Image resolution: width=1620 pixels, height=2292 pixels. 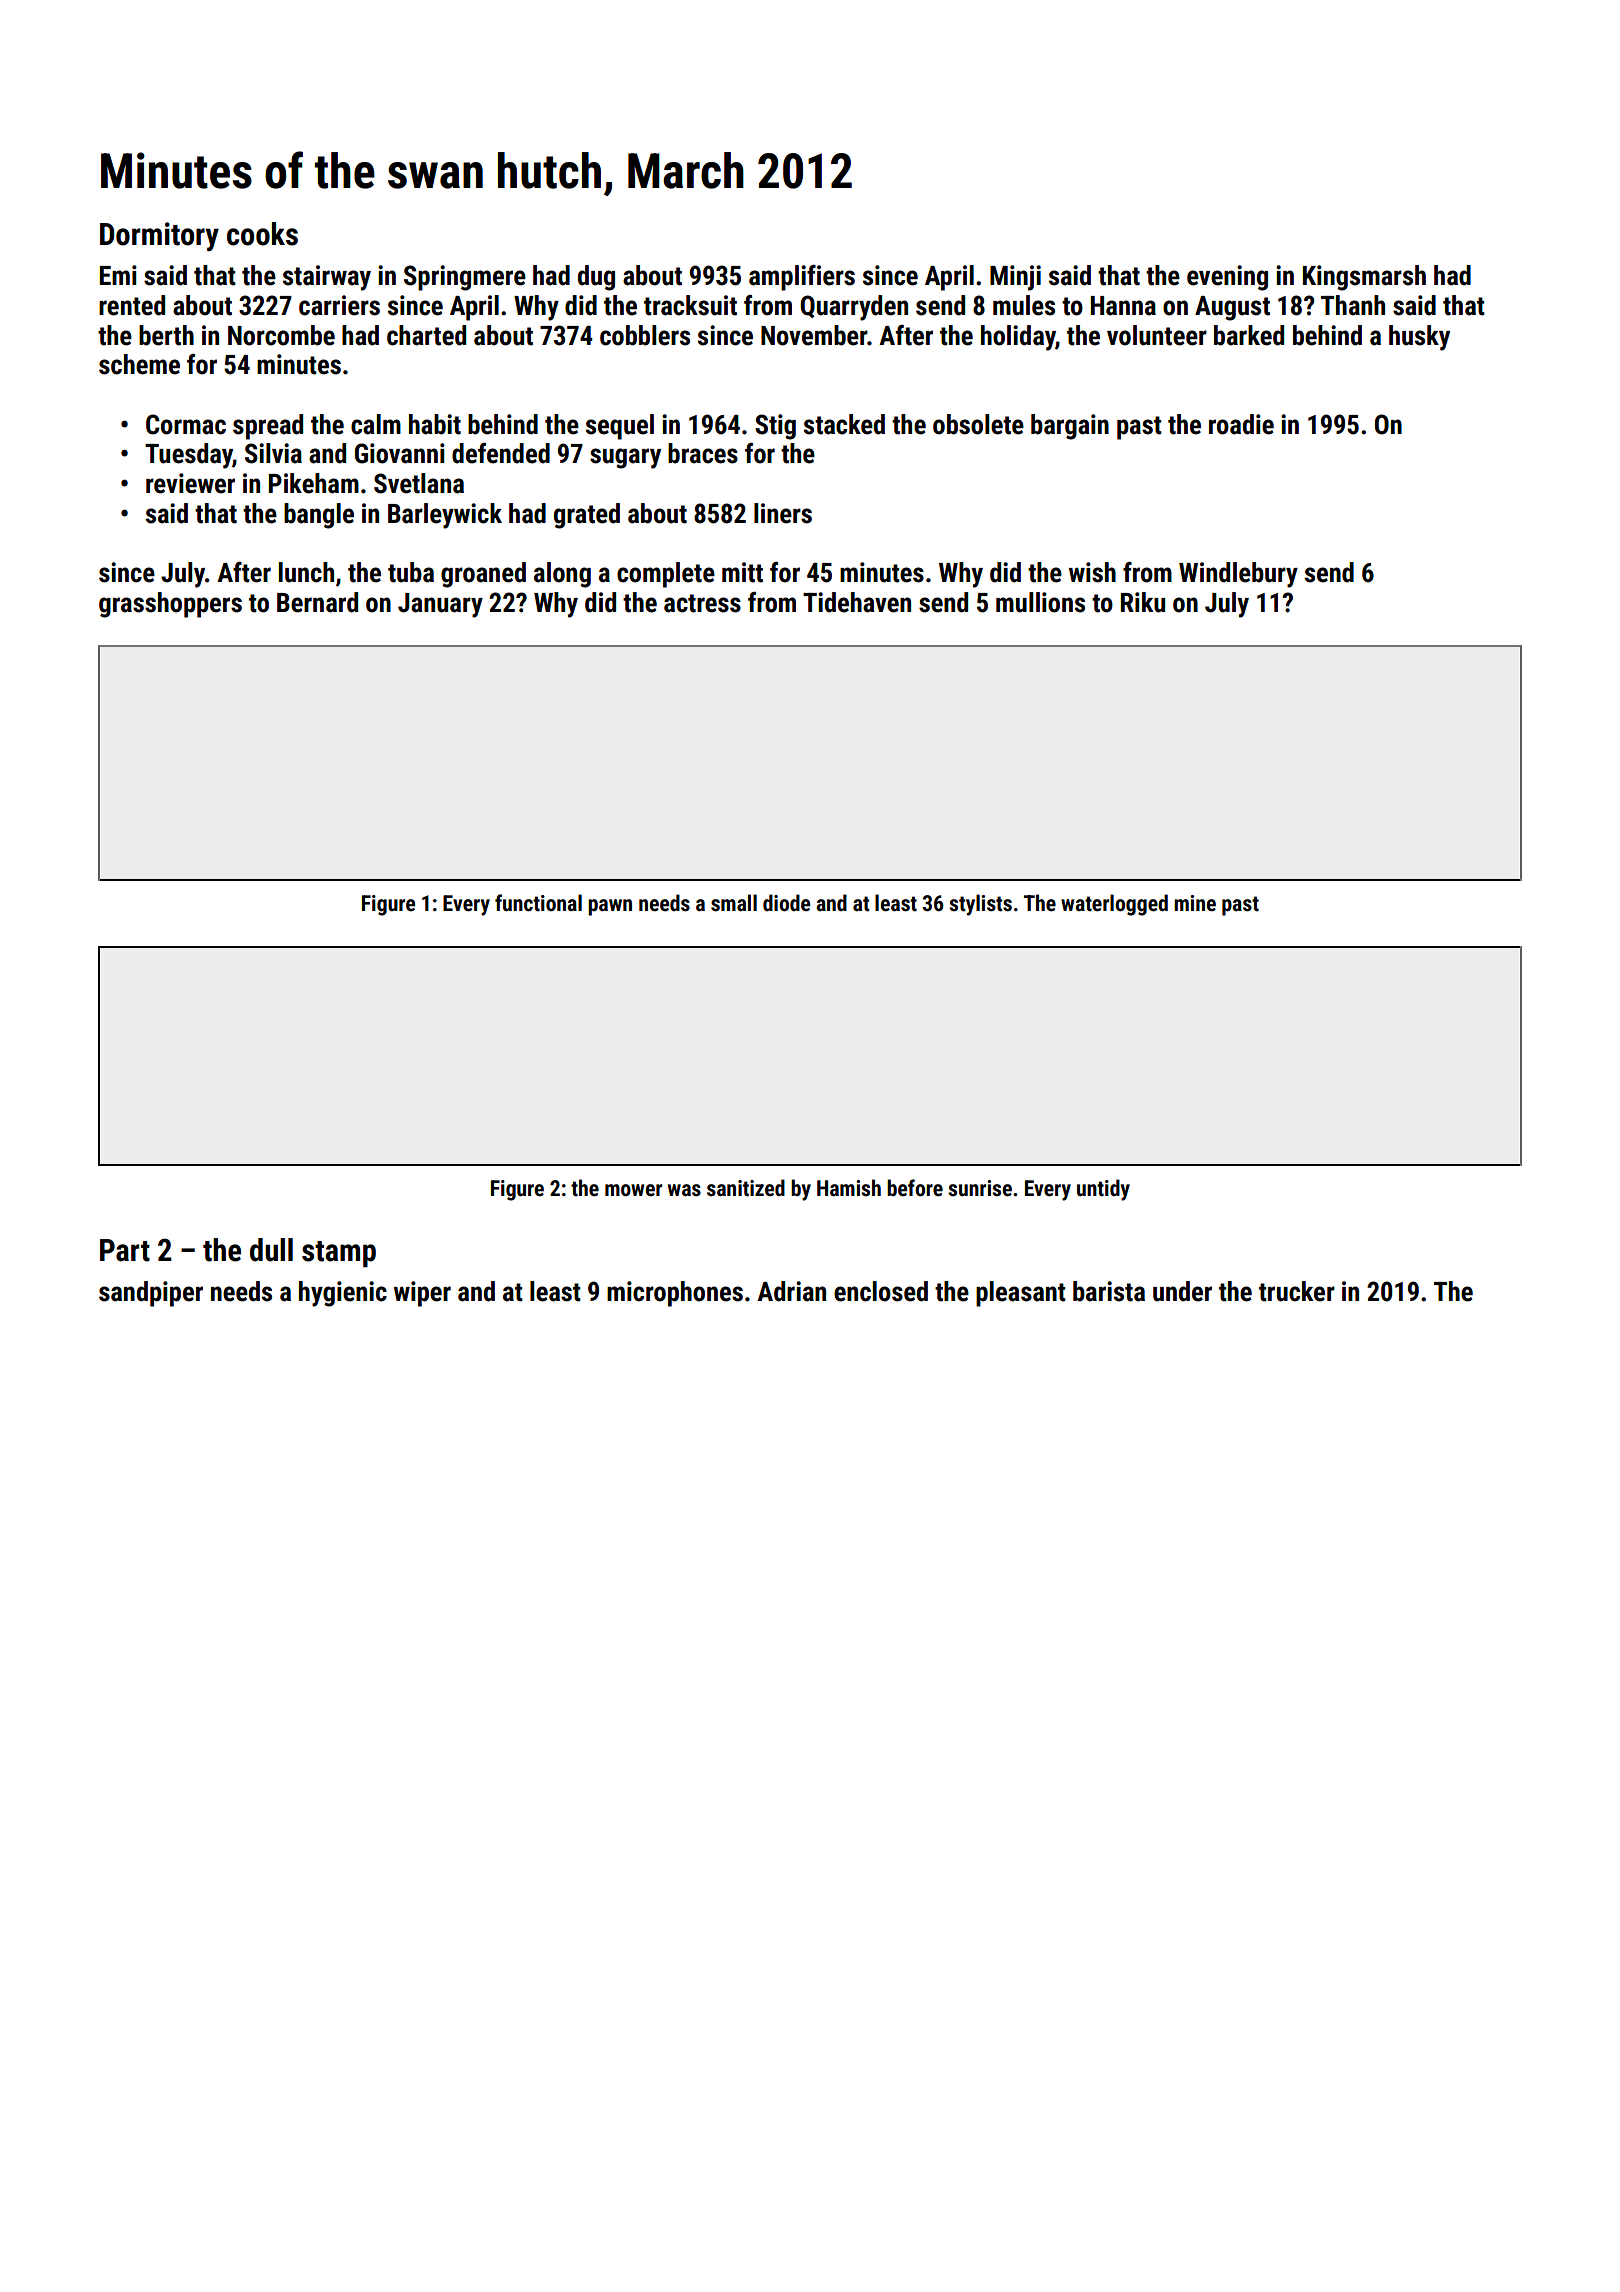 I want to click on roadie, so click(x=1241, y=424).
